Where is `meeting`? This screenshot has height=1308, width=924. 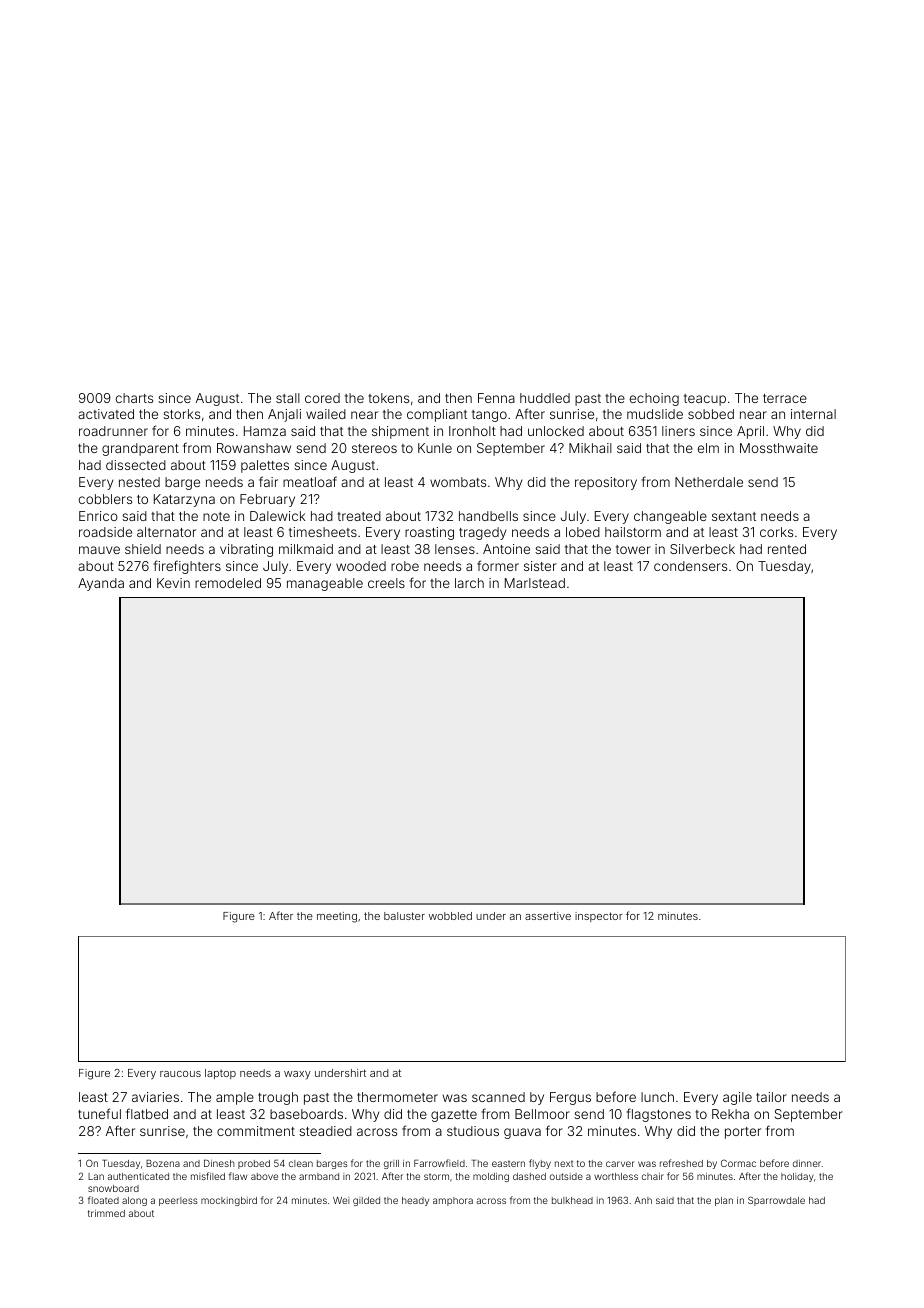 meeting is located at coordinates (337, 917).
